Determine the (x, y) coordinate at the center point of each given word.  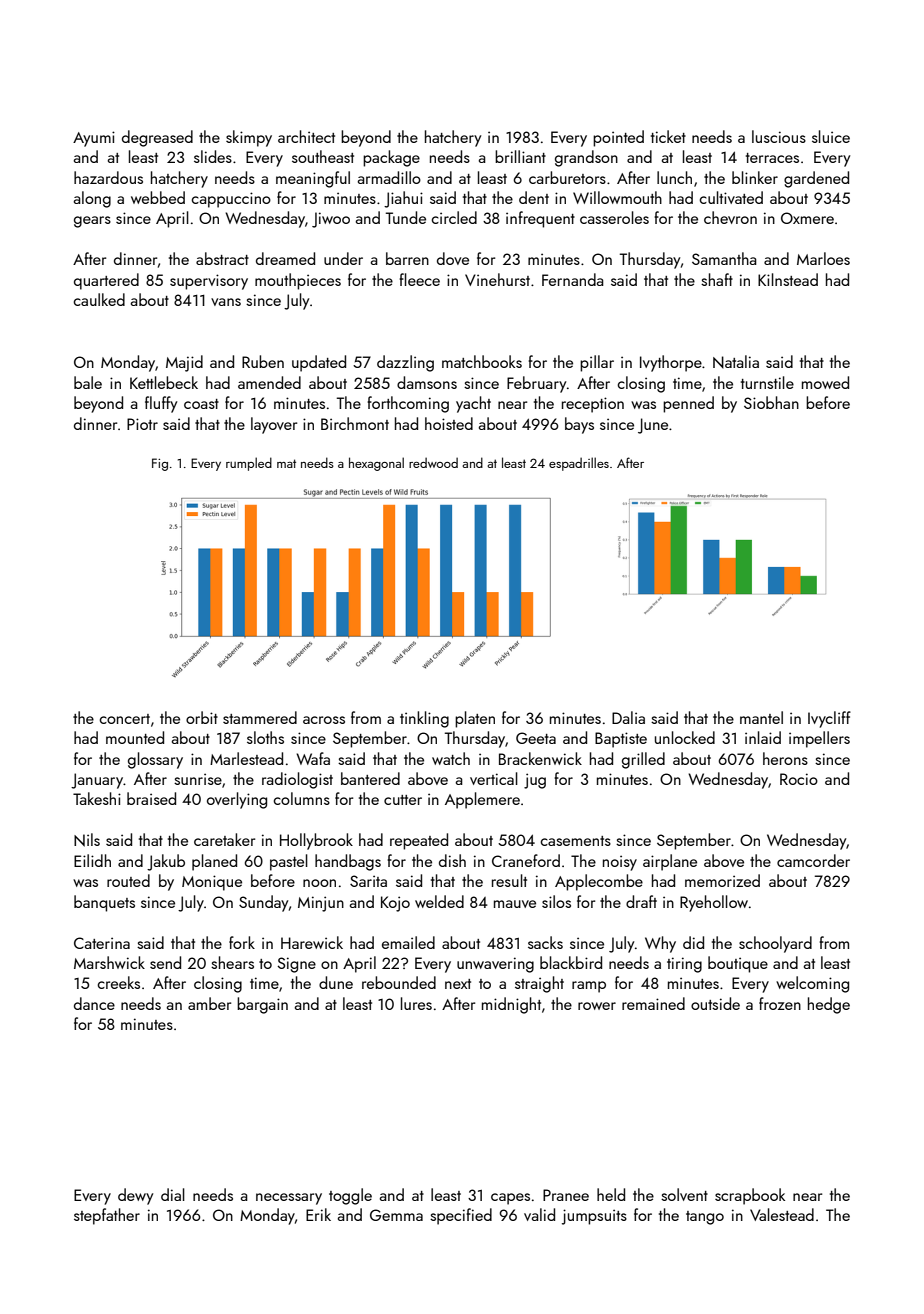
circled (454, 217)
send (165, 962)
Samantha (724, 258)
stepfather (107, 1216)
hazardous (108, 177)
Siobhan (771, 402)
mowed (825, 382)
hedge (829, 1005)
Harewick (312, 942)
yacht (473, 404)
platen (475, 719)
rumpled (249, 464)
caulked (99, 299)
